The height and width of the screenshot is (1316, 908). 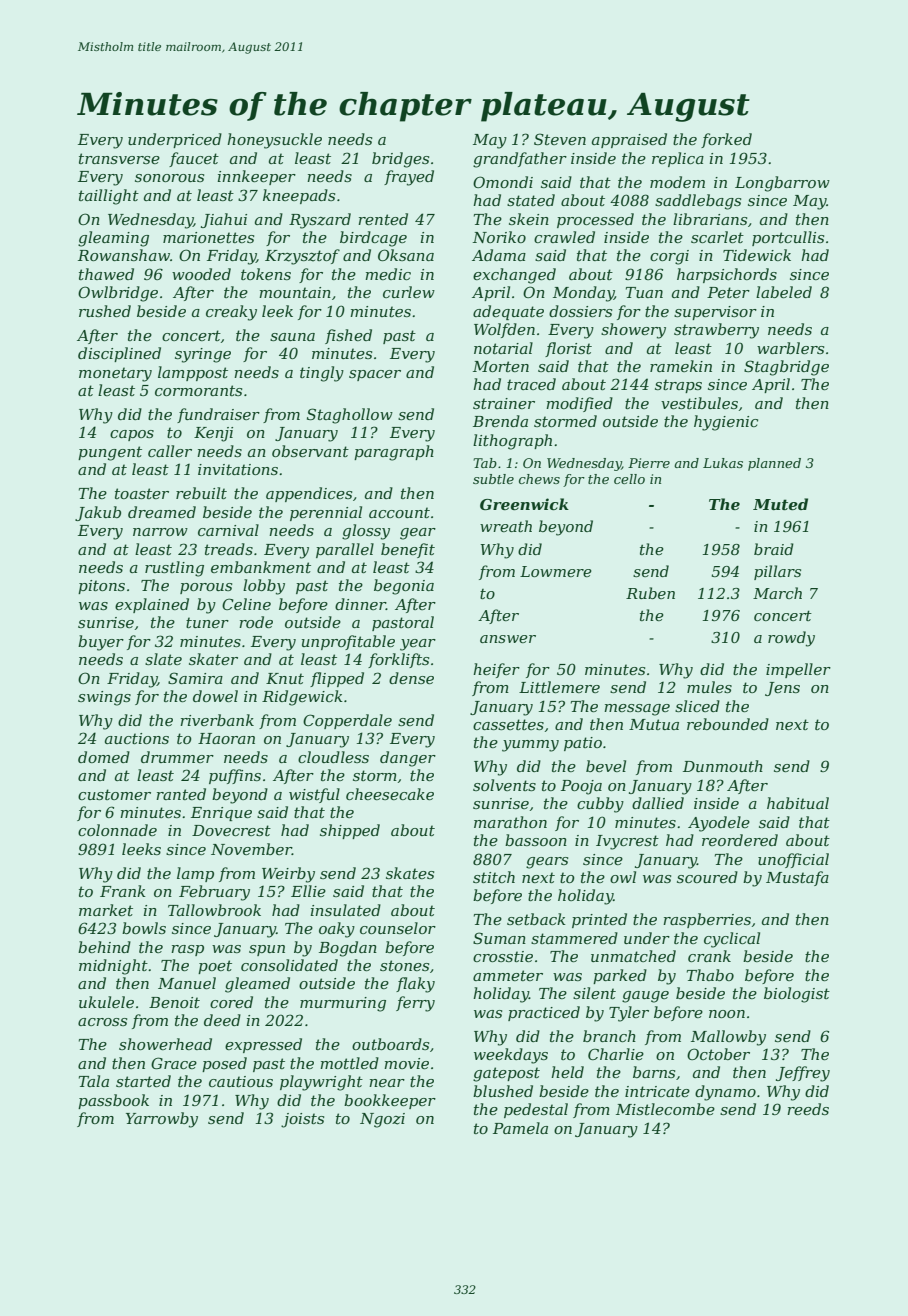 I want to click on Ruben, so click(x=650, y=593).
